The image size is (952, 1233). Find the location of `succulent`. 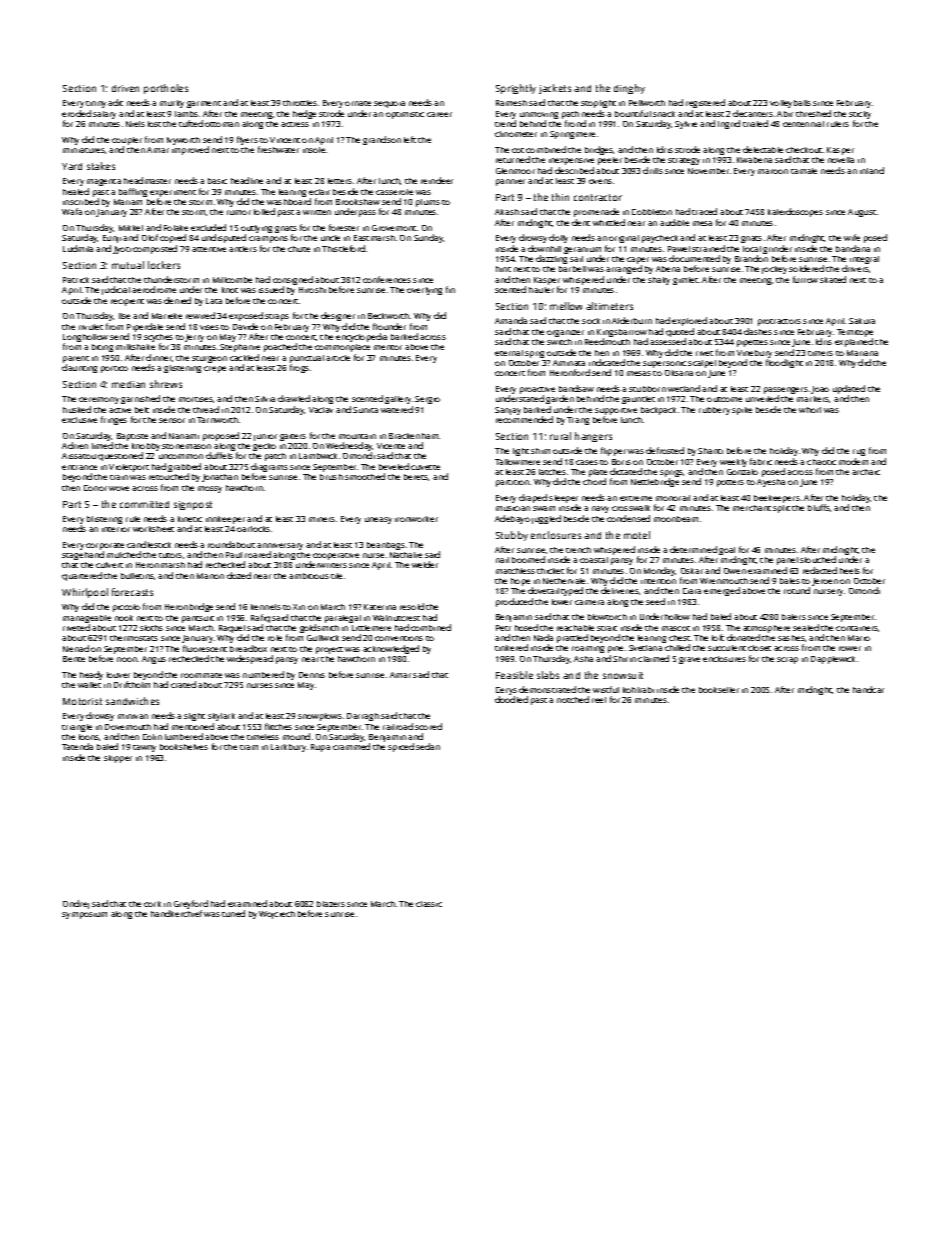

succulent is located at coordinates (727, 648).
